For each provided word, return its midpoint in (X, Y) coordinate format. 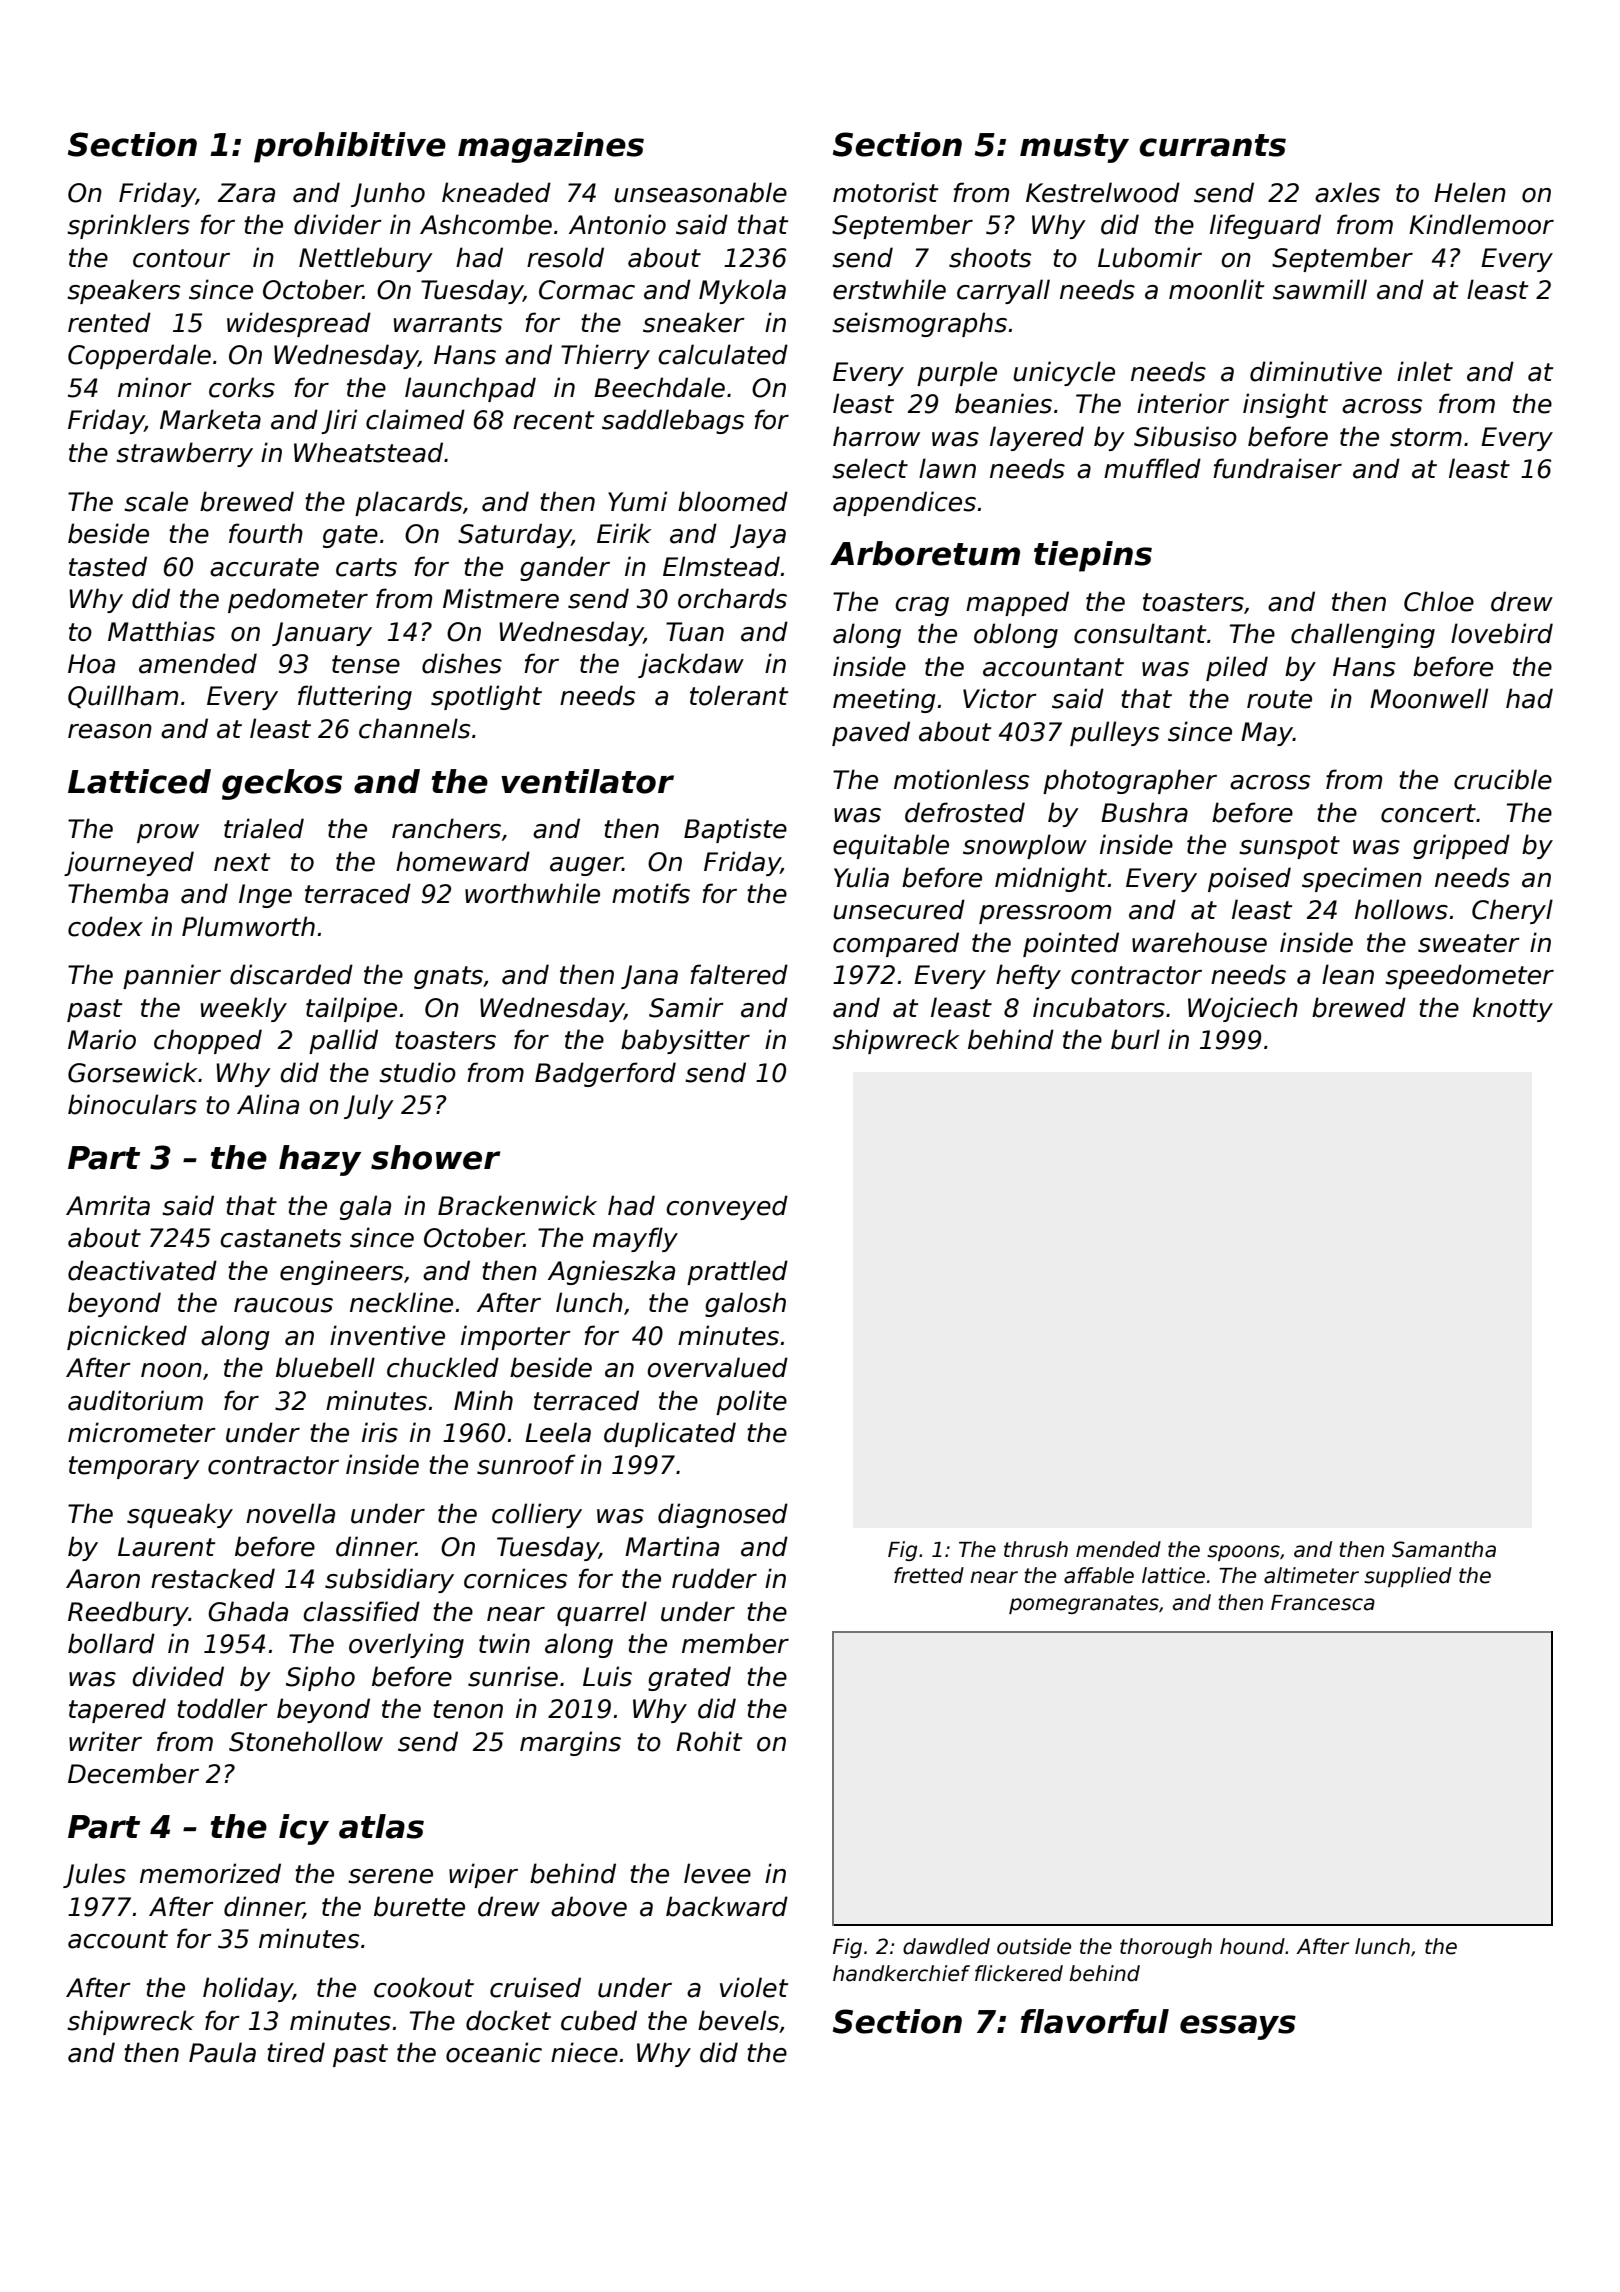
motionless (962, 779)
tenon (468, 1709)
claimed (415, 419)
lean (1348, 974)
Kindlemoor (1481, 224)
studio (417, 1072)
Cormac (587, 290)
